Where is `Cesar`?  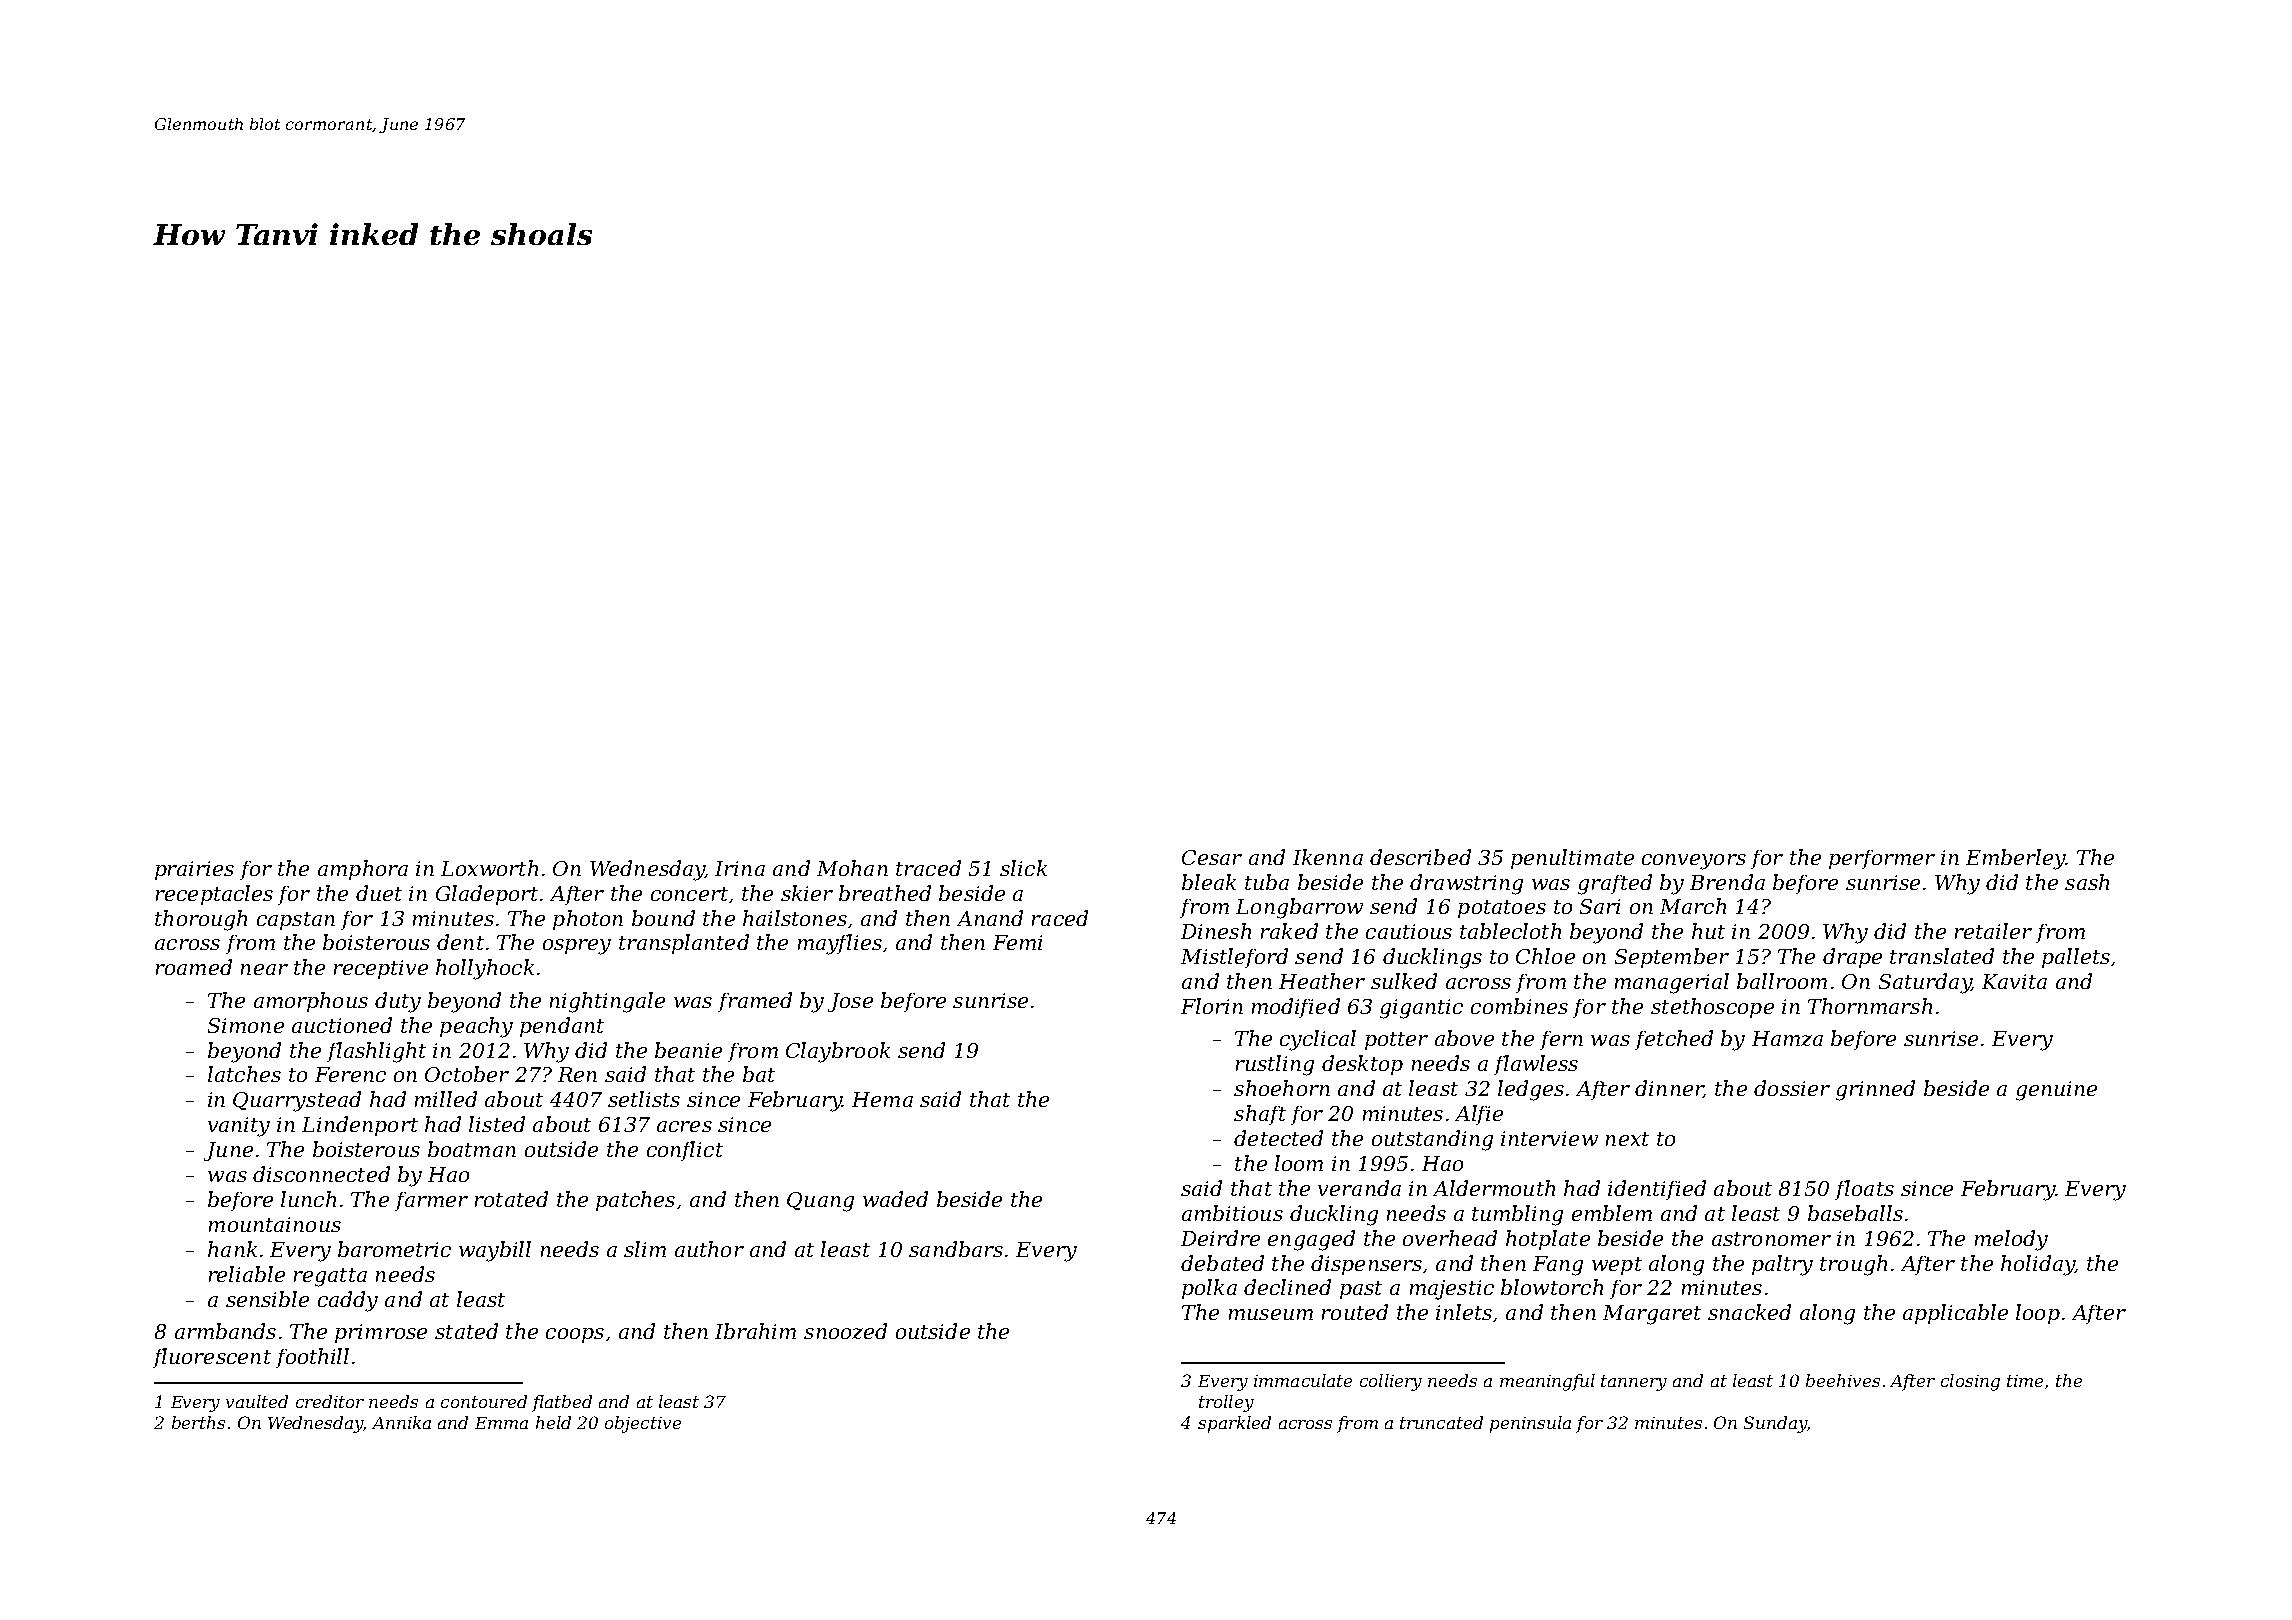
Cesar is located at coordinates (1212, 857).
